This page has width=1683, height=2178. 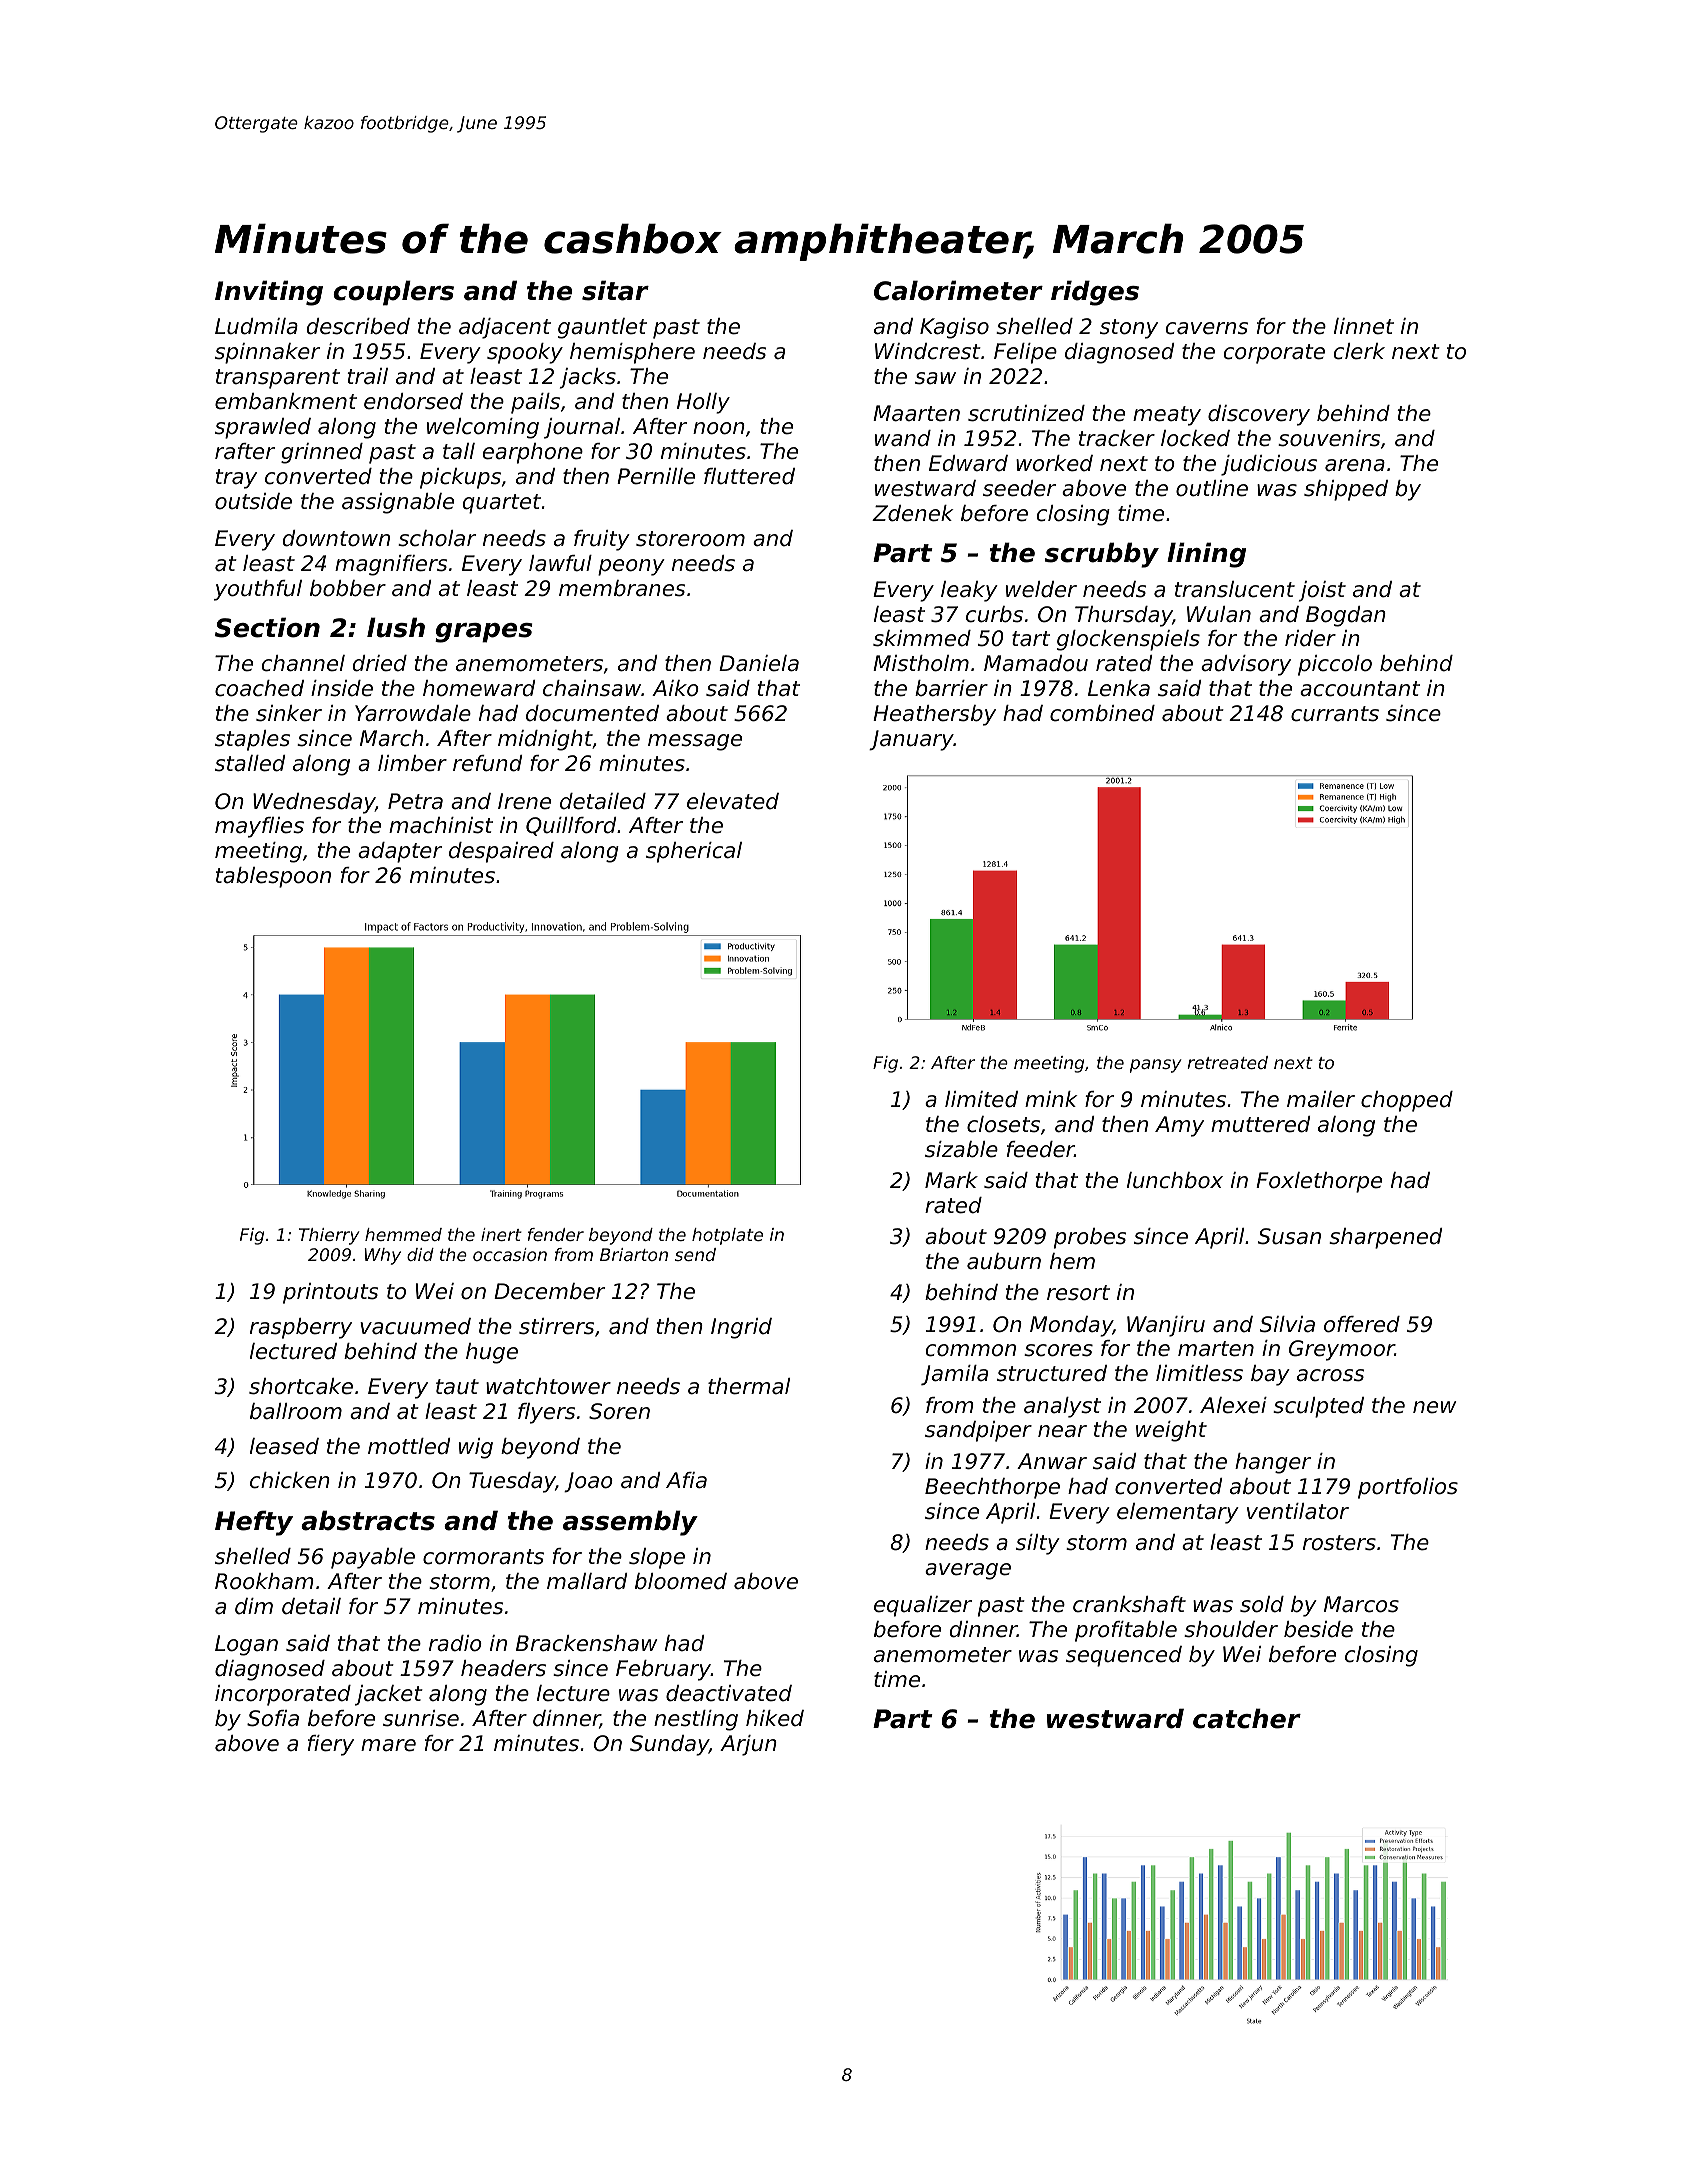 What do you see at coordinates (1407, 1101) in the page?
I see `chopped` at bounding box center [1407, 1101].
